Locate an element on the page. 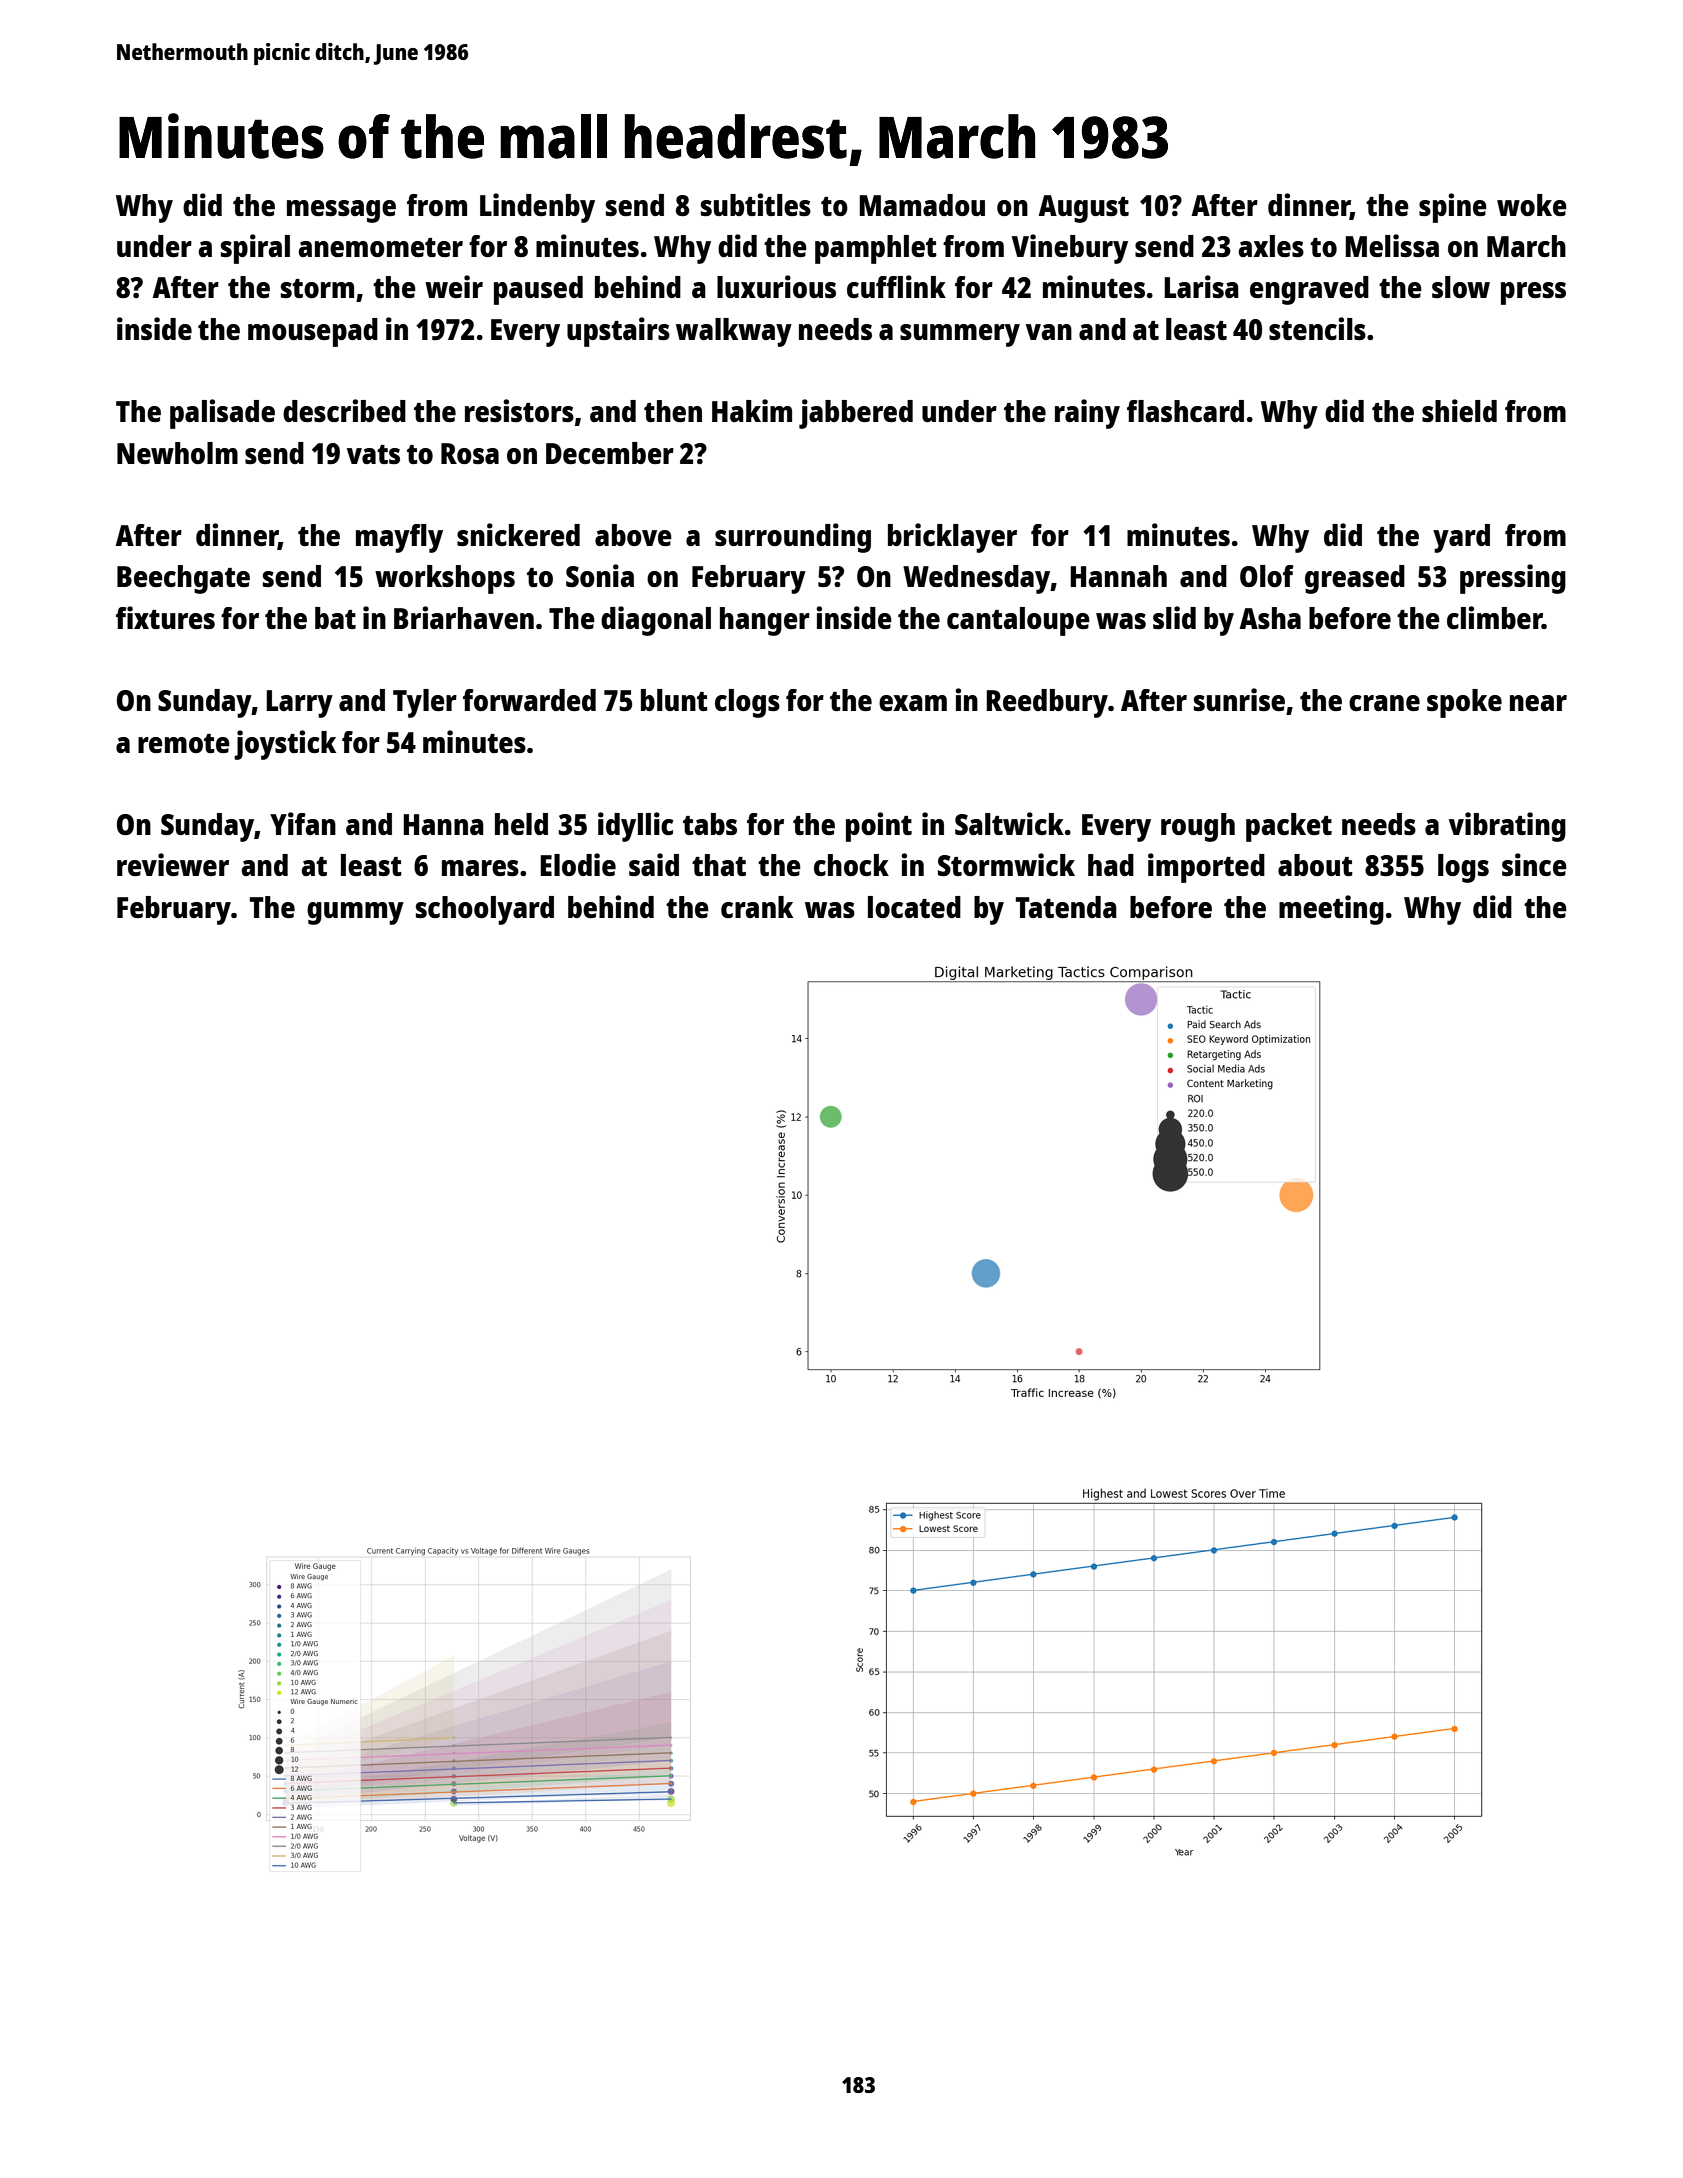 This page has height=2178, width=1683. remote is located at coordinates (184, 743).
